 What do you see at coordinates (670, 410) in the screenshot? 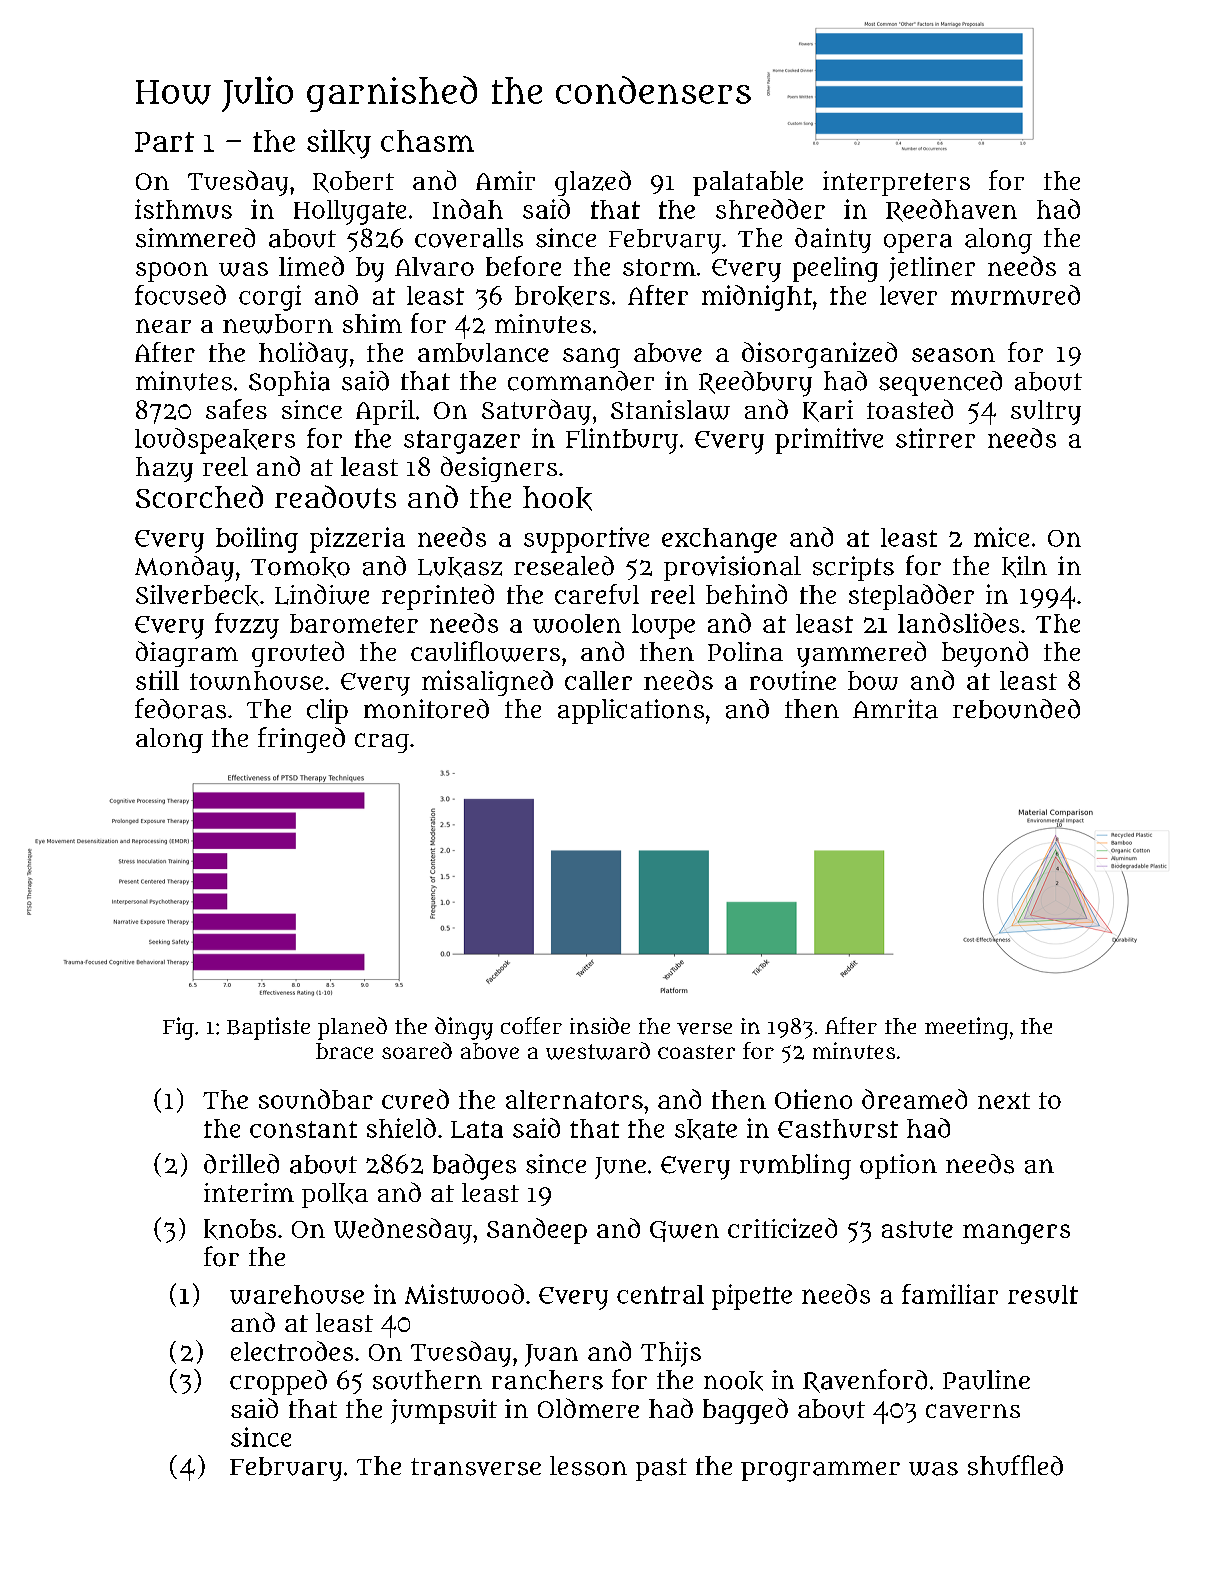
I see `Stanislaw` at bounding box center [670, 410].
